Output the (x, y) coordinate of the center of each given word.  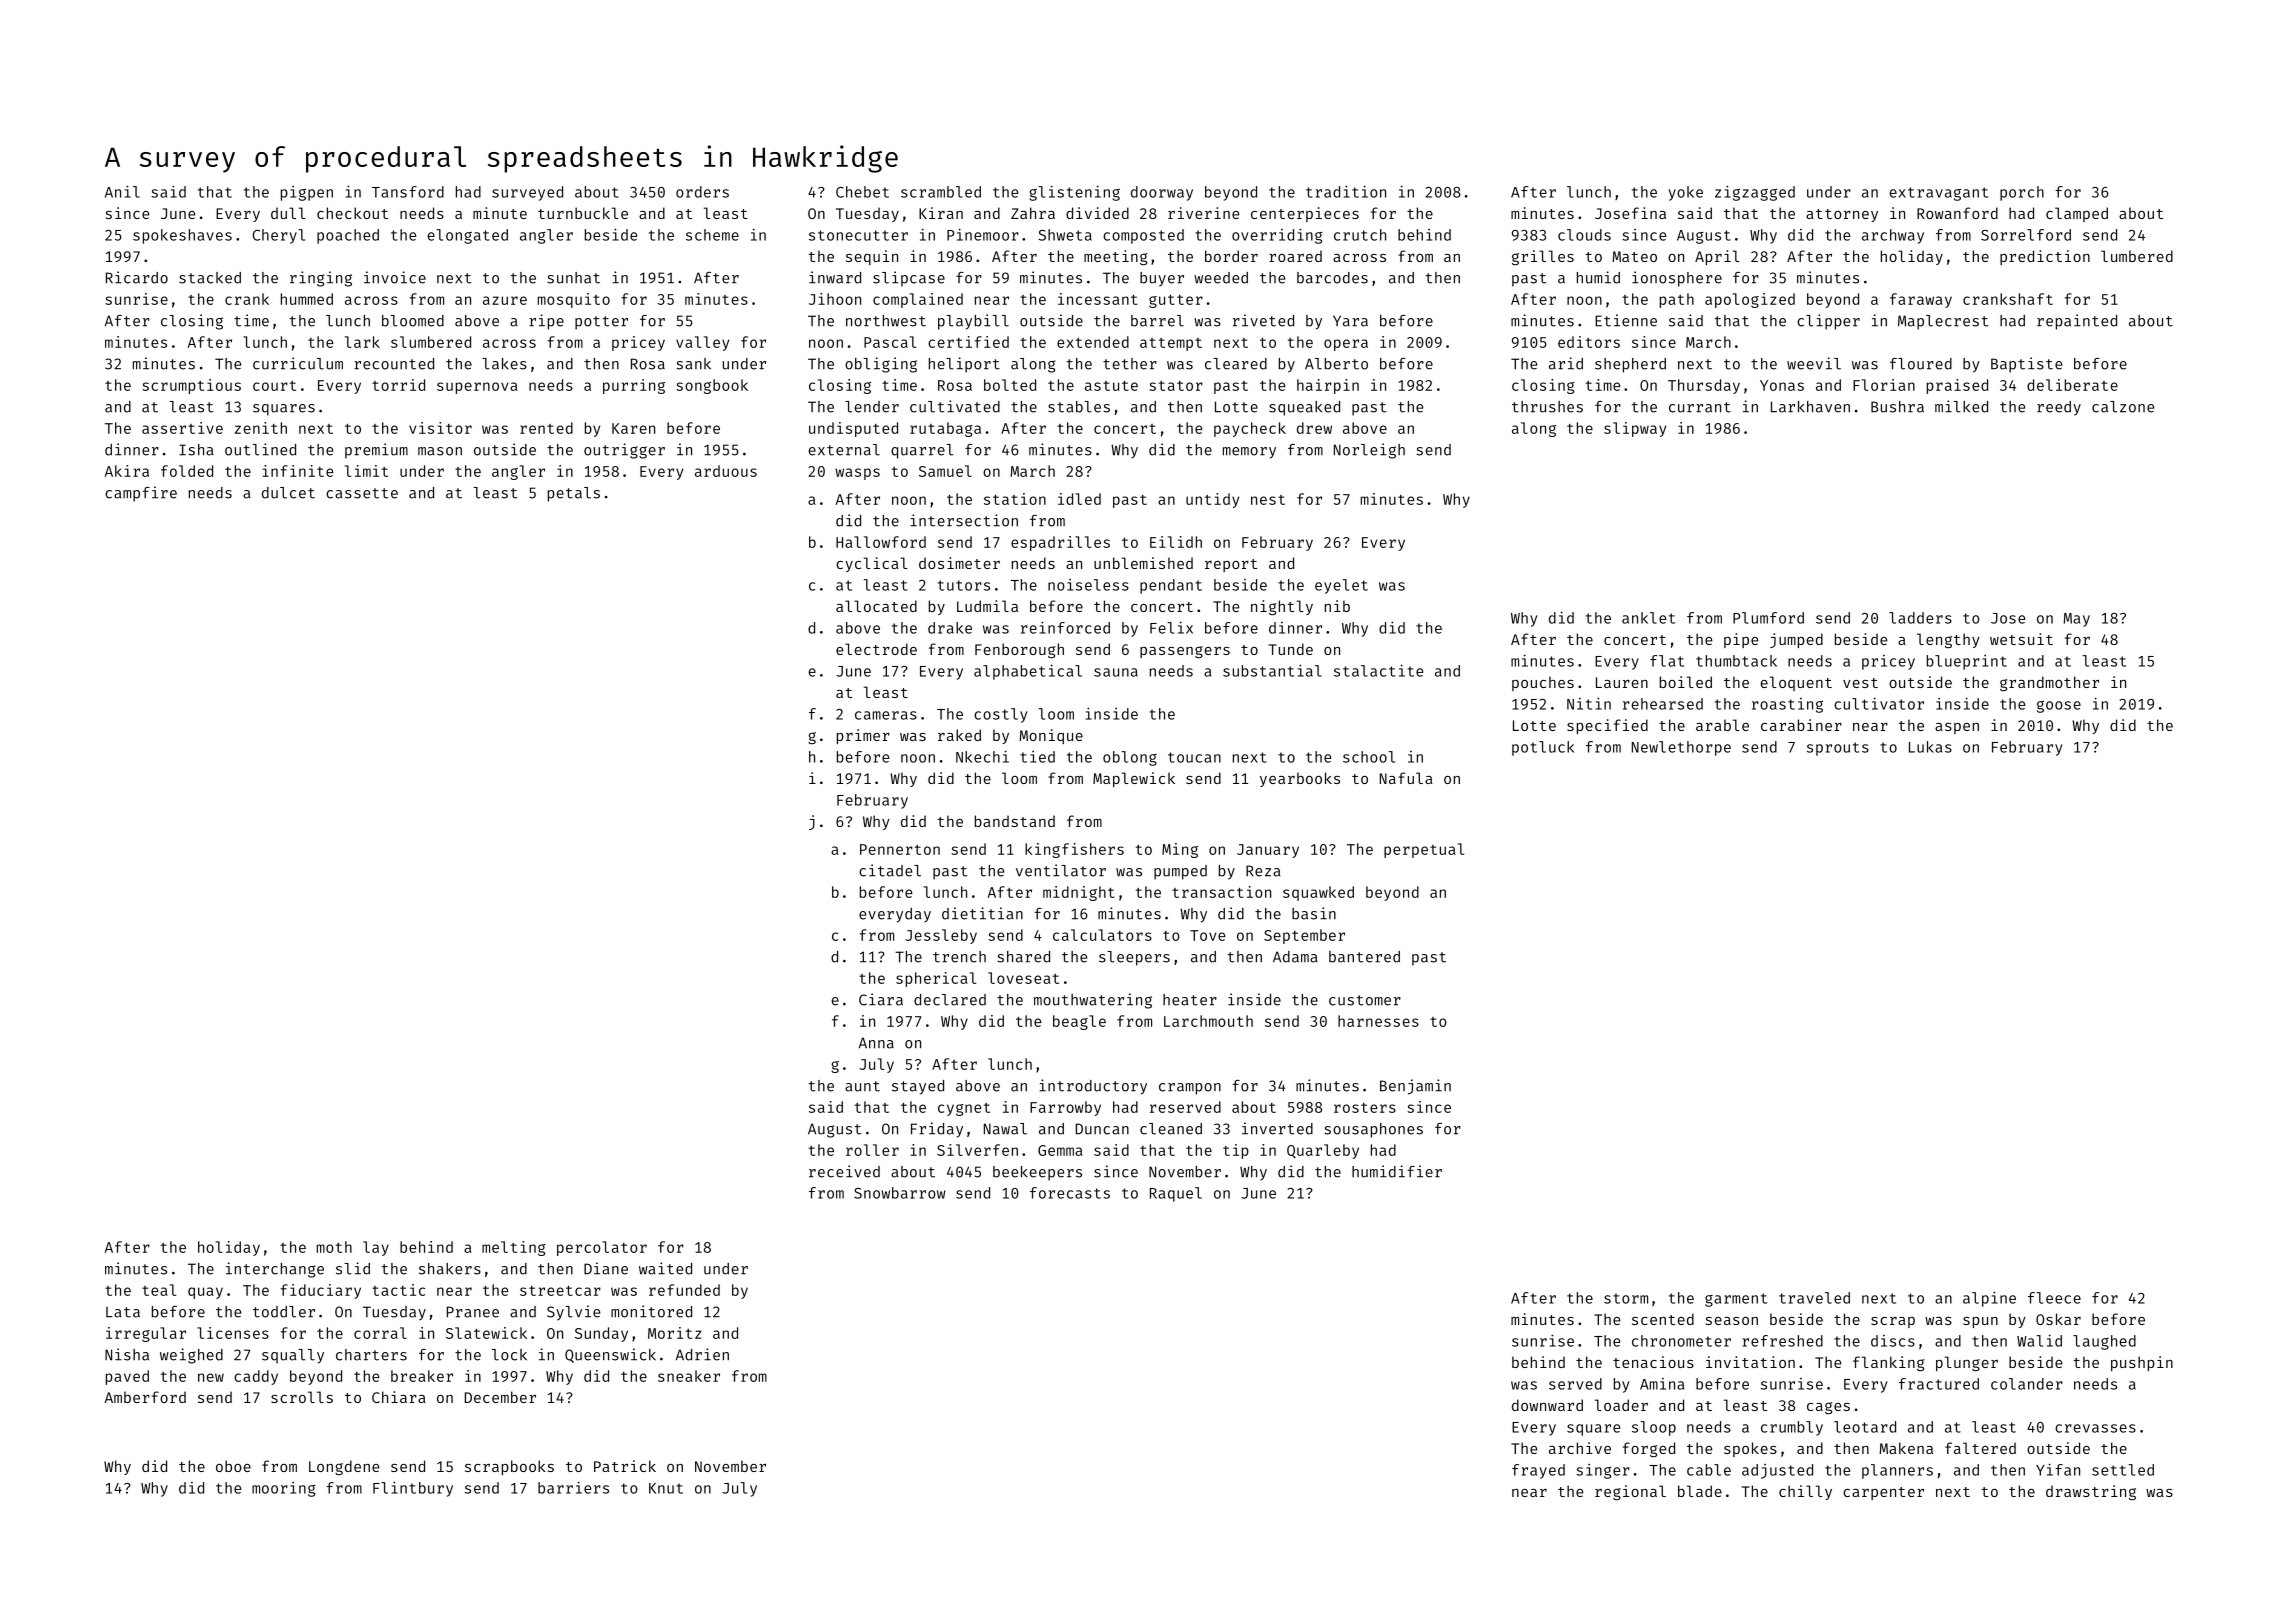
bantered (1364, 957)
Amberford (145, 1397)
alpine (1989, 1299)
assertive (182, 428)
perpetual (1424, 850)
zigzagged (1755, 193)
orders (702, 192)
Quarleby (1323, 1151)
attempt (1171, 344)
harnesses (1378, 1021)
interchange (275, 1270)
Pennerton (900, 849)
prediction (2045, 257)
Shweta (1065, 235)
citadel (890, 870)
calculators (1102, 935)
